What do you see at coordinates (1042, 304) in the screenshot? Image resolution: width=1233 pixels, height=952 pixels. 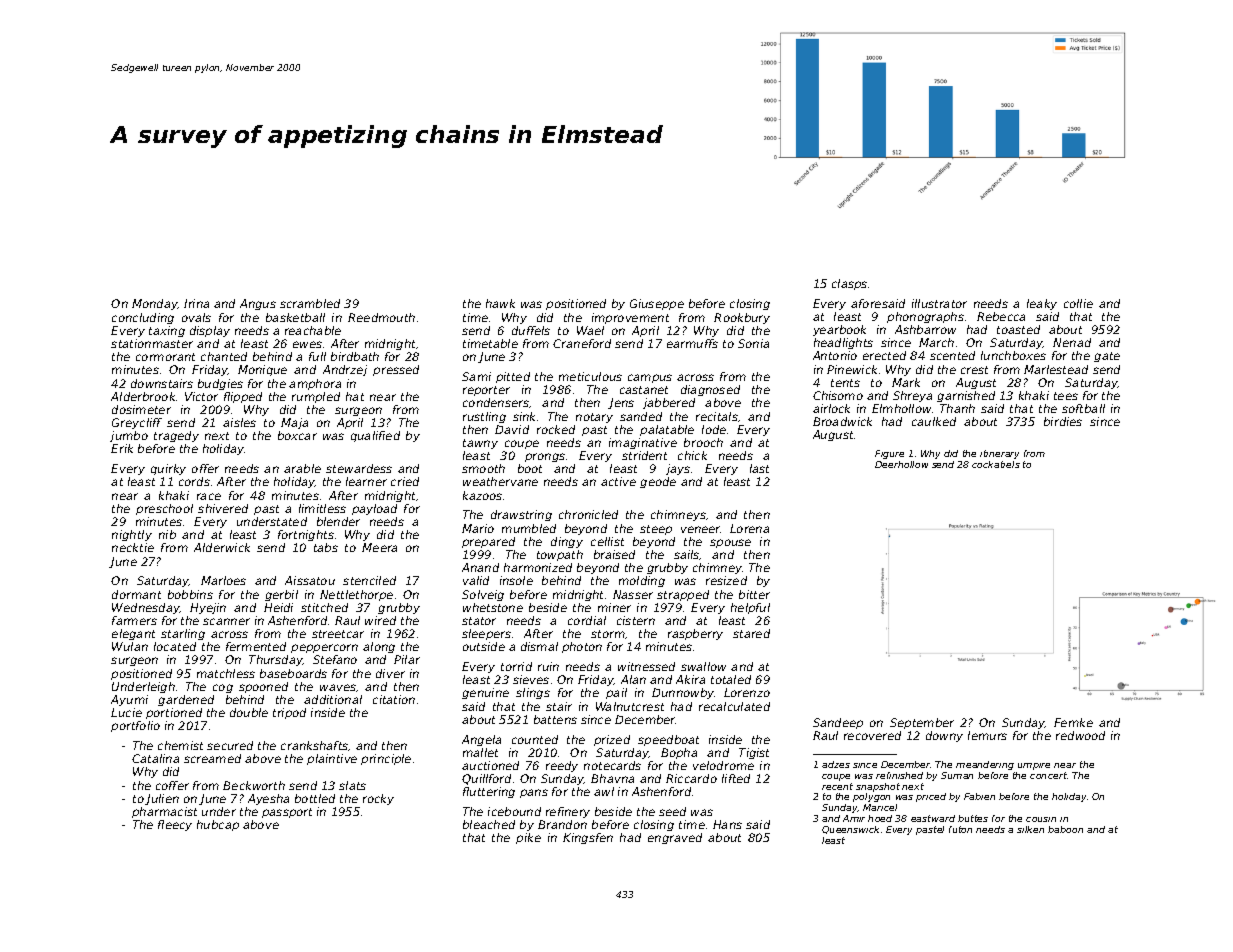 I see `leaky` at bounding box center [1042, 304].
